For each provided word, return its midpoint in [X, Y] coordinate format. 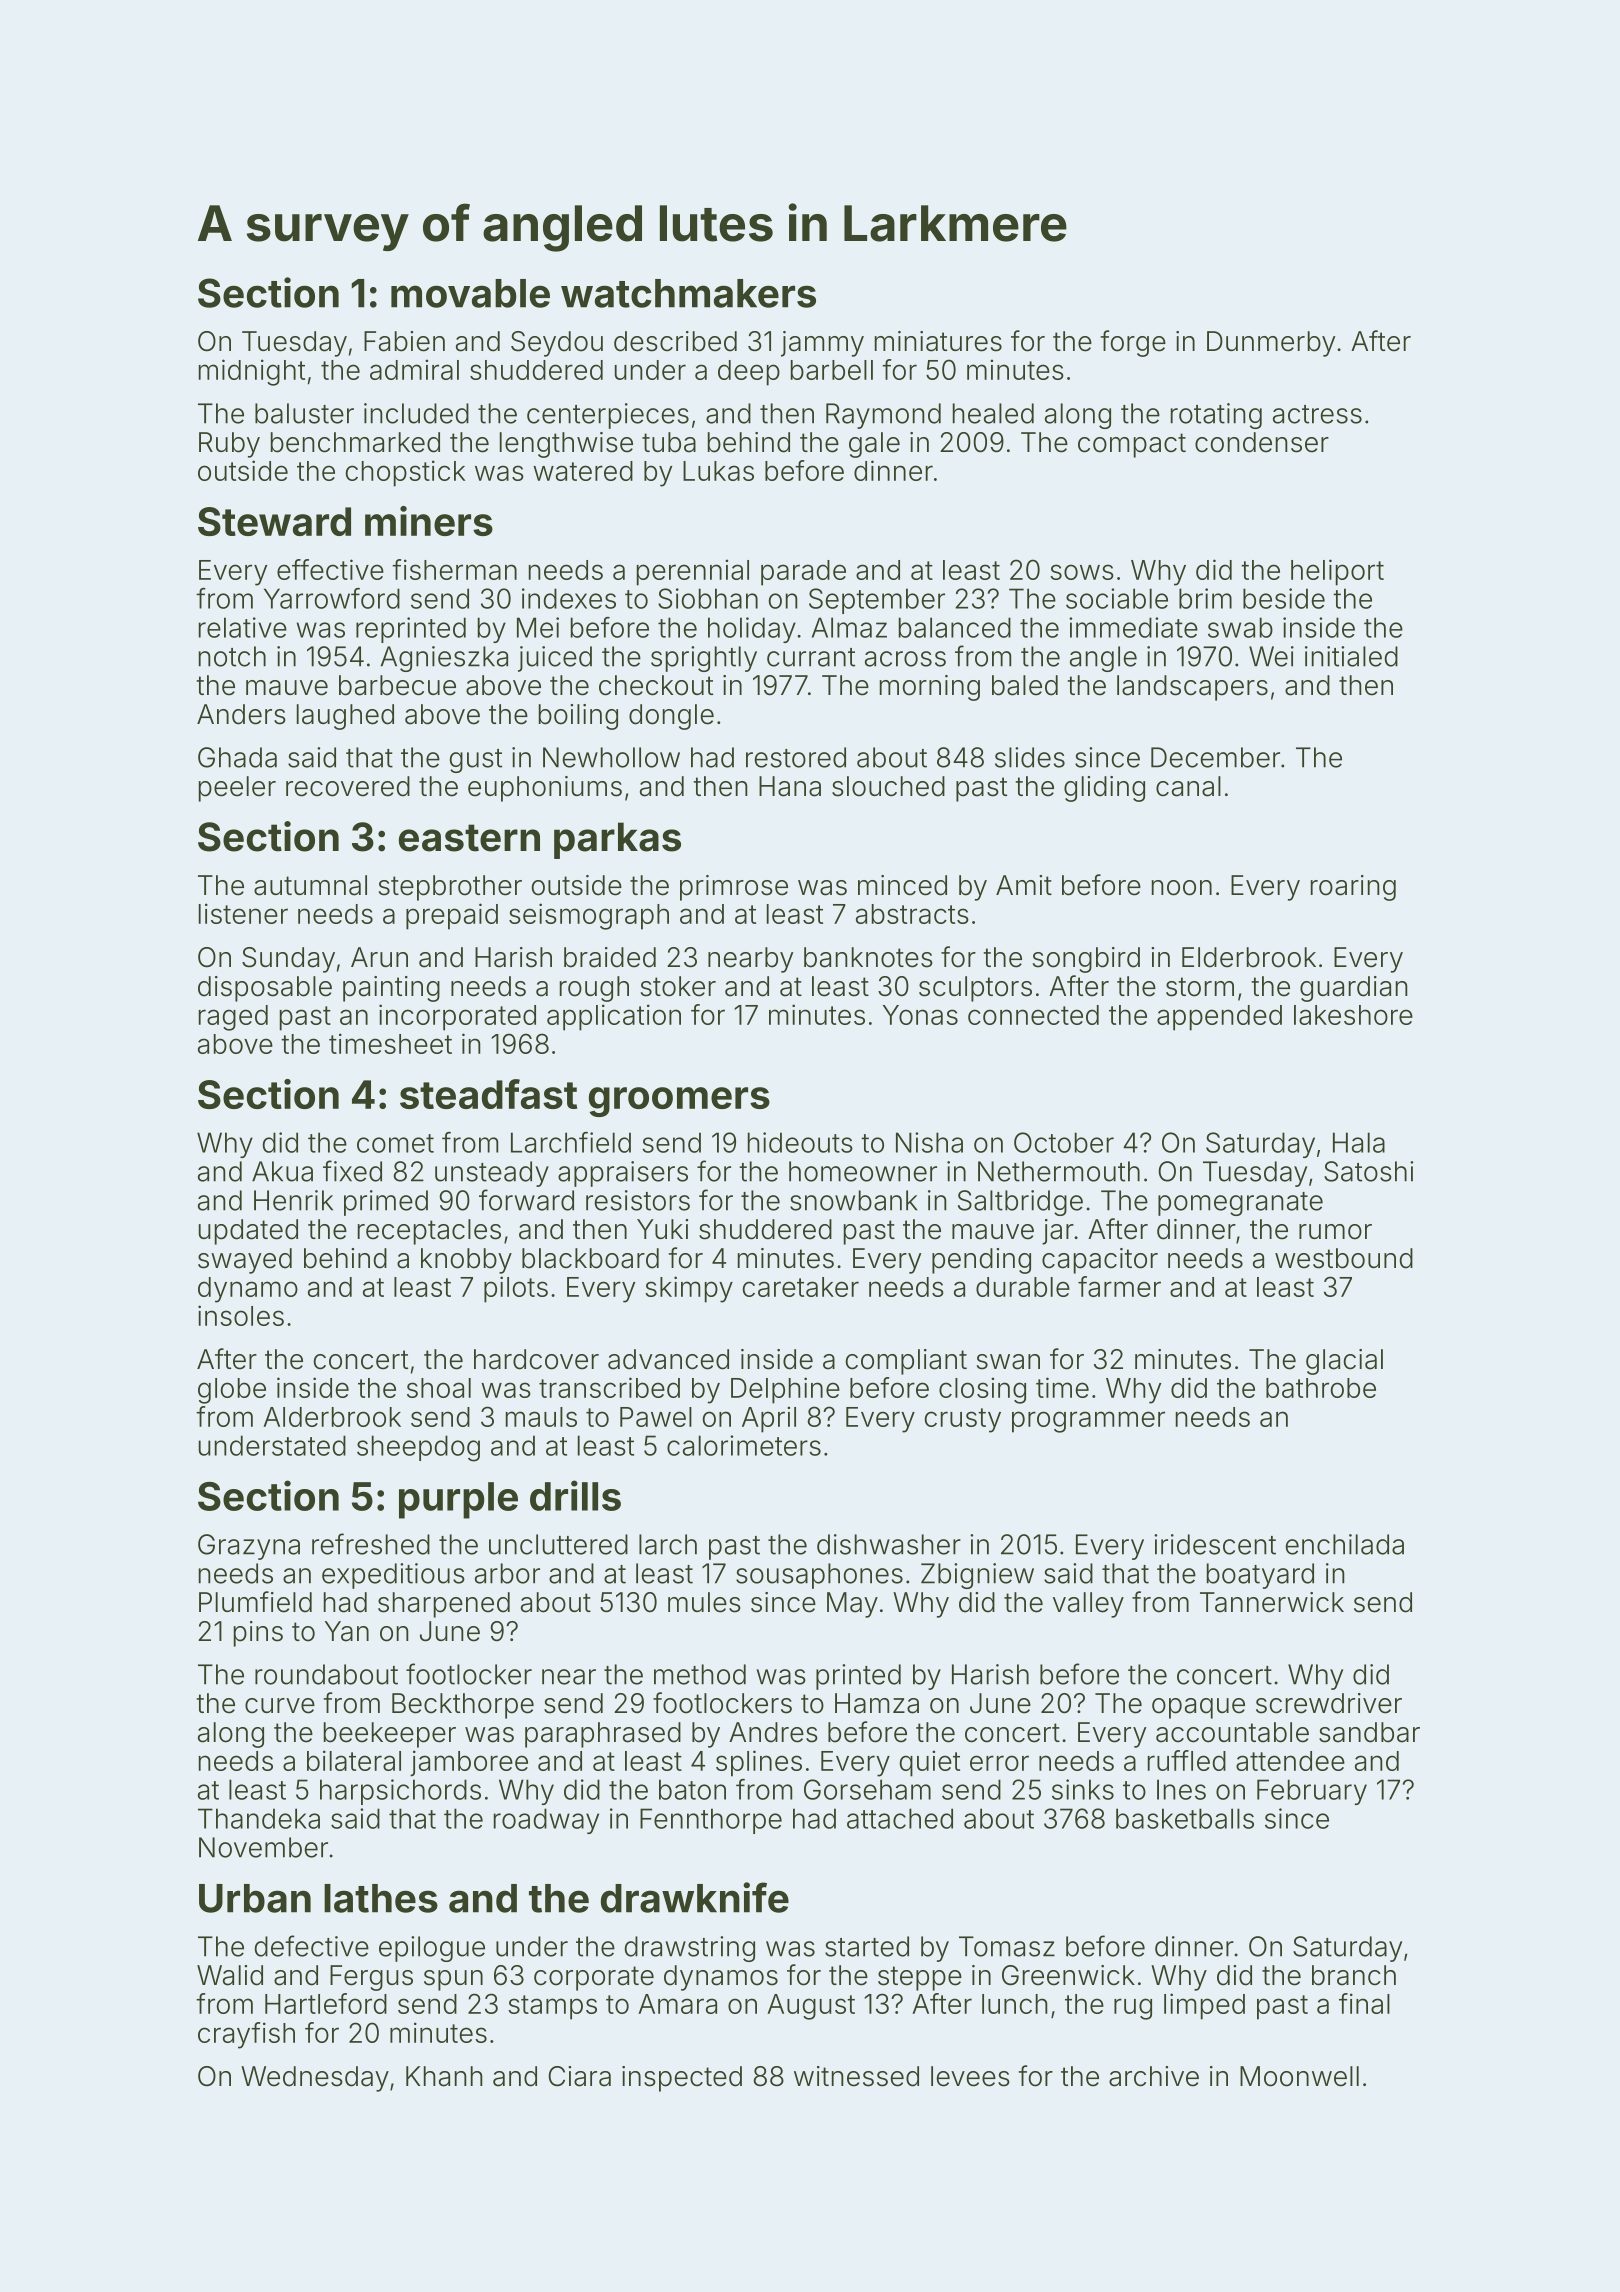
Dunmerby [1271, 344]
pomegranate [1240, 1204]
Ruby [229, 445]
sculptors [975, 989]
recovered [348, 786]
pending [981, 1261]
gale [874, 445]
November [263, 1847]
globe [232, 1391]
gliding [1104, 789]
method [700, 1674]
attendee [1290, 1761]
